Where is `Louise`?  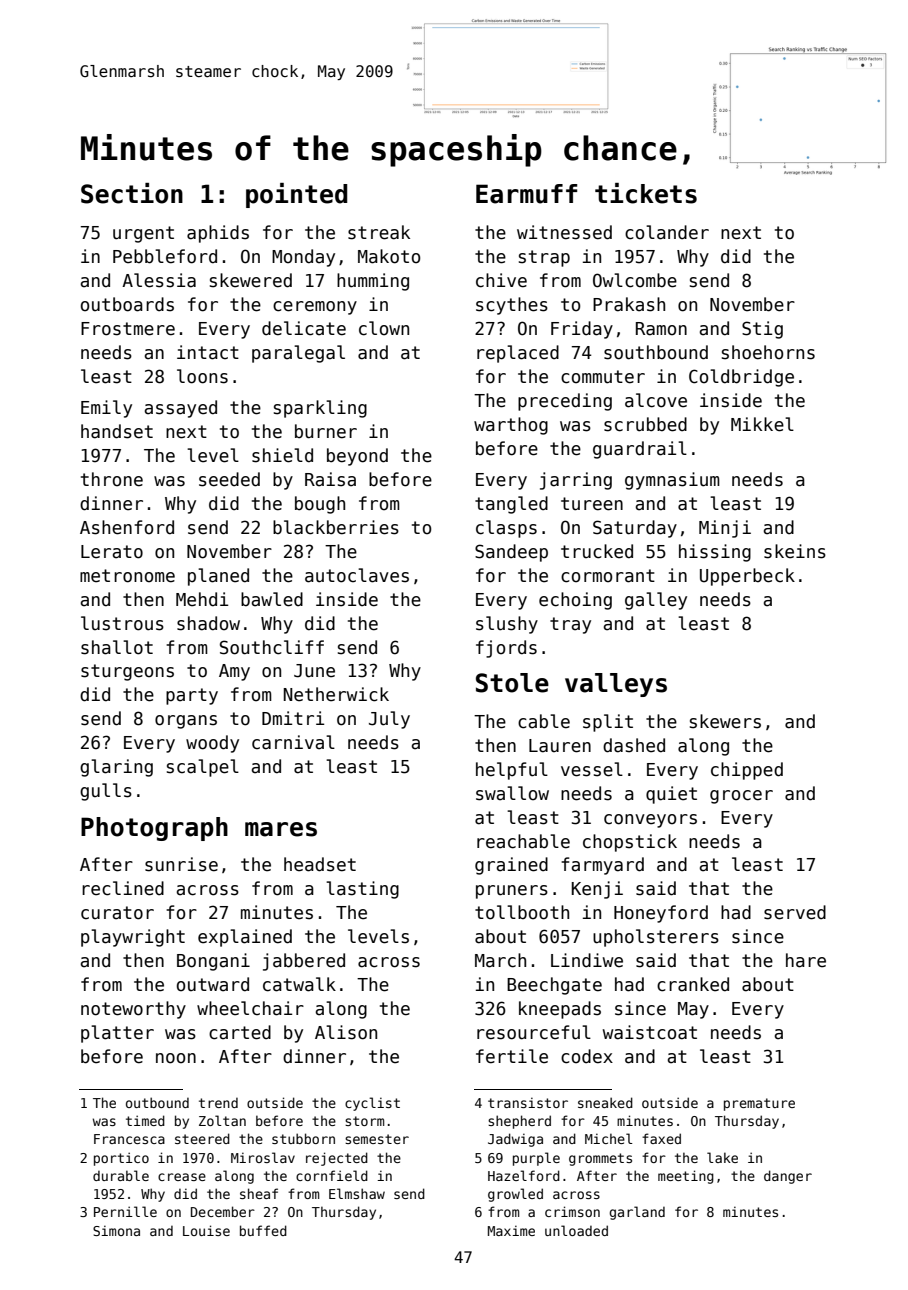
Louise is located at coordinates (206, 1230).
